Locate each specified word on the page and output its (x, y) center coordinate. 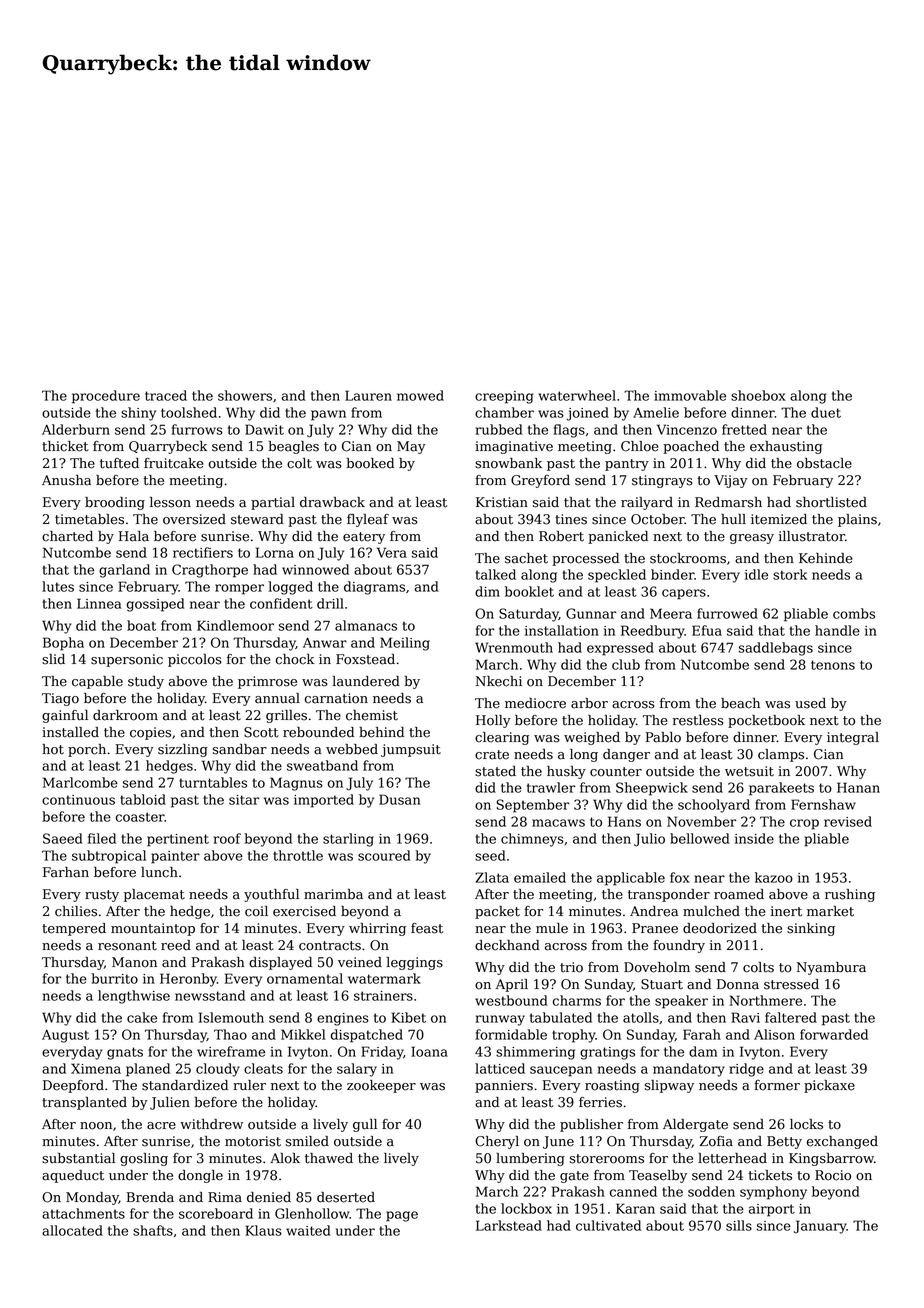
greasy (752, 539)
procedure (106, 397)
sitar (244, 800)
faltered (791, 1017)
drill (330, 603)
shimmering (535, 1053)
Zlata (492, 877)
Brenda (150, 1197)
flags (569, 431)
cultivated (608, 1225)
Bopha (63, 644)
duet (826, 412)
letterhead (732, 1158)
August (65, 1036)
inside (754, 838)
